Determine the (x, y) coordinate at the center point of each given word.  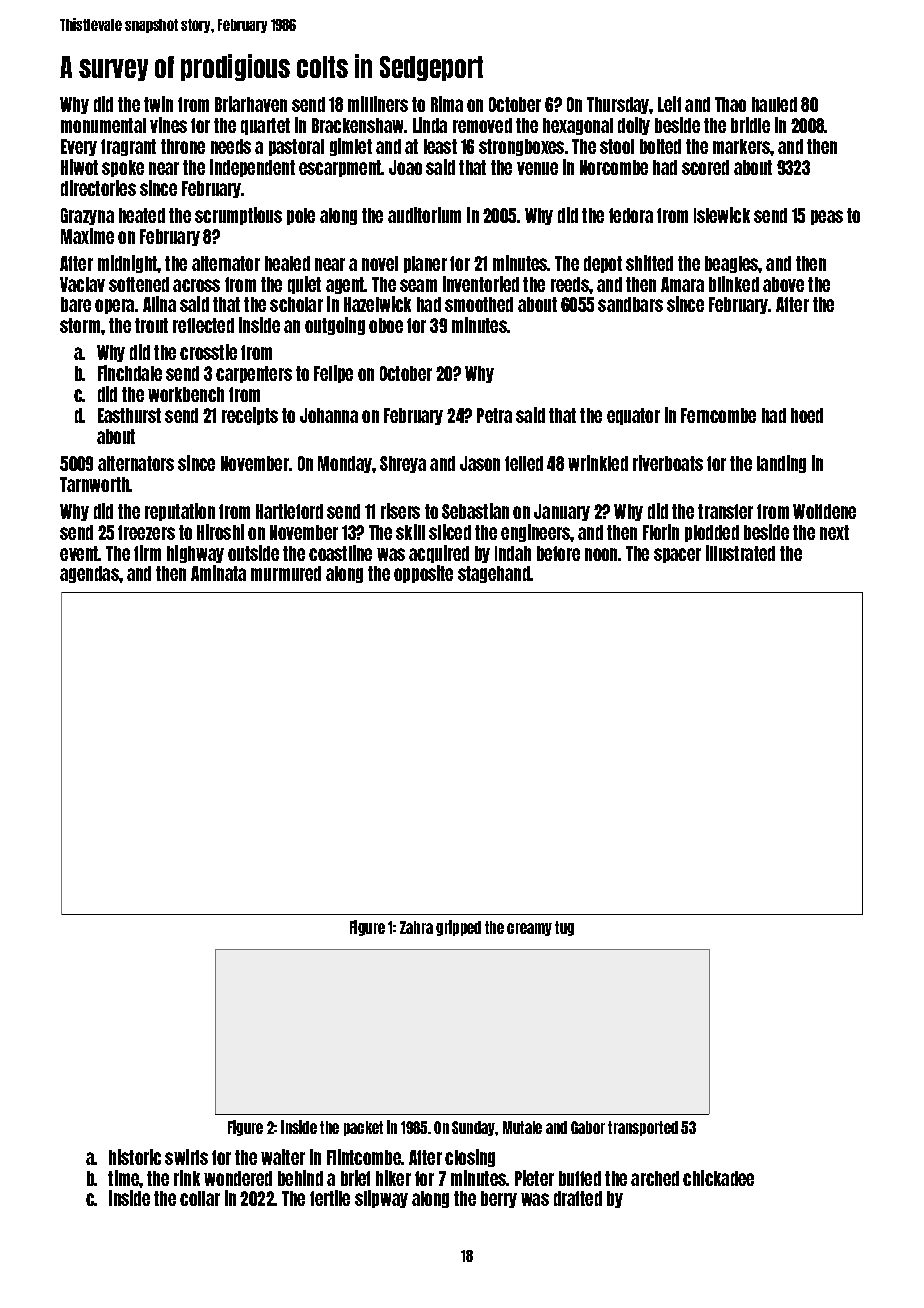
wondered (238, 1178)
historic (135, 1157)
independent (252, 168)
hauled (774, 104)
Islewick (722, 215)
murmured (286, 573)
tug (564, 928)
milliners (378, 104)
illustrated (740, 553)
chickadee (718, 1178)
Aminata (218, 573)
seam (418, 285)
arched (655, 1178)
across (196, 285)
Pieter (534, 1178)
